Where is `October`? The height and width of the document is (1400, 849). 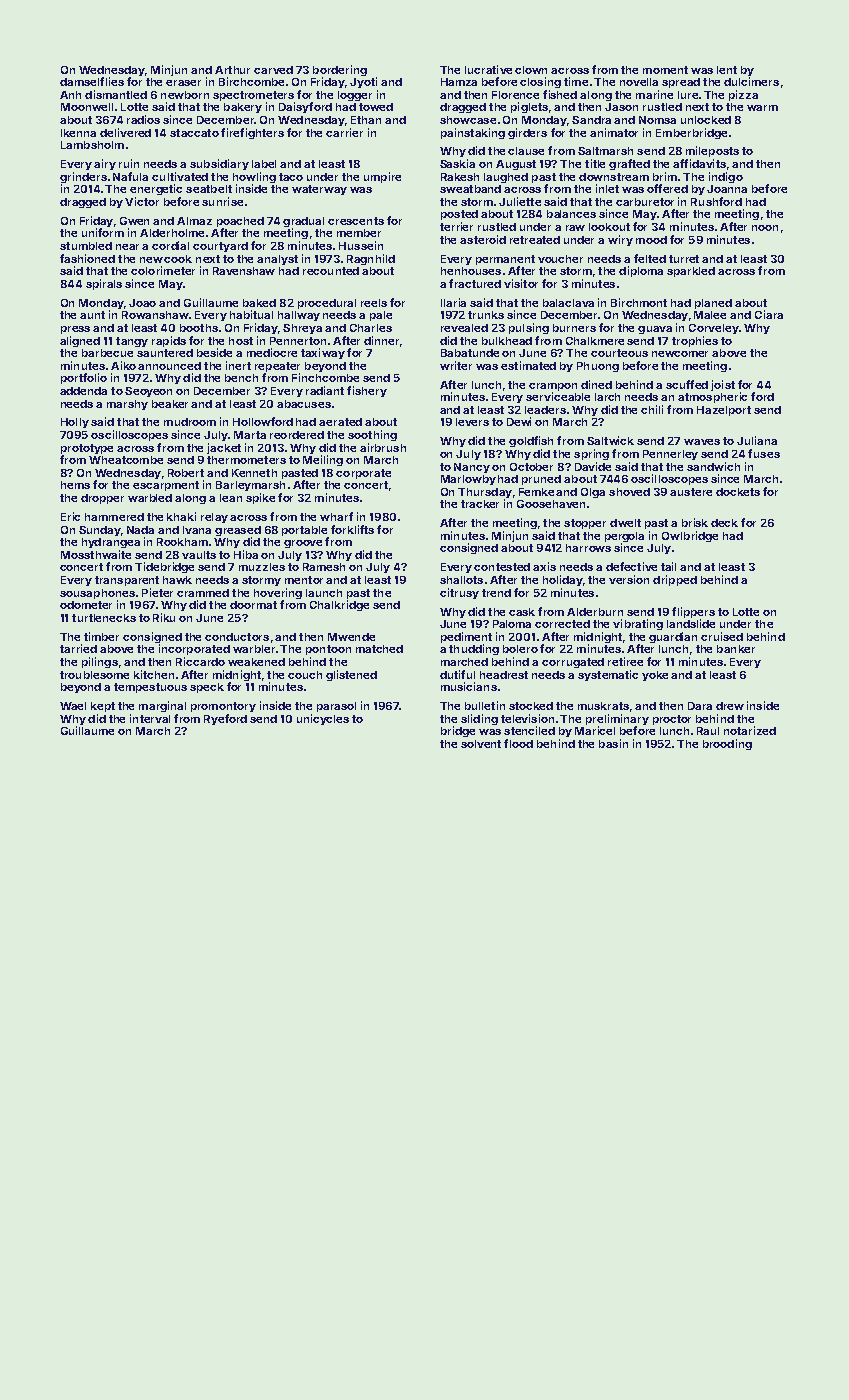
October is located at coordinates (531, 467).
